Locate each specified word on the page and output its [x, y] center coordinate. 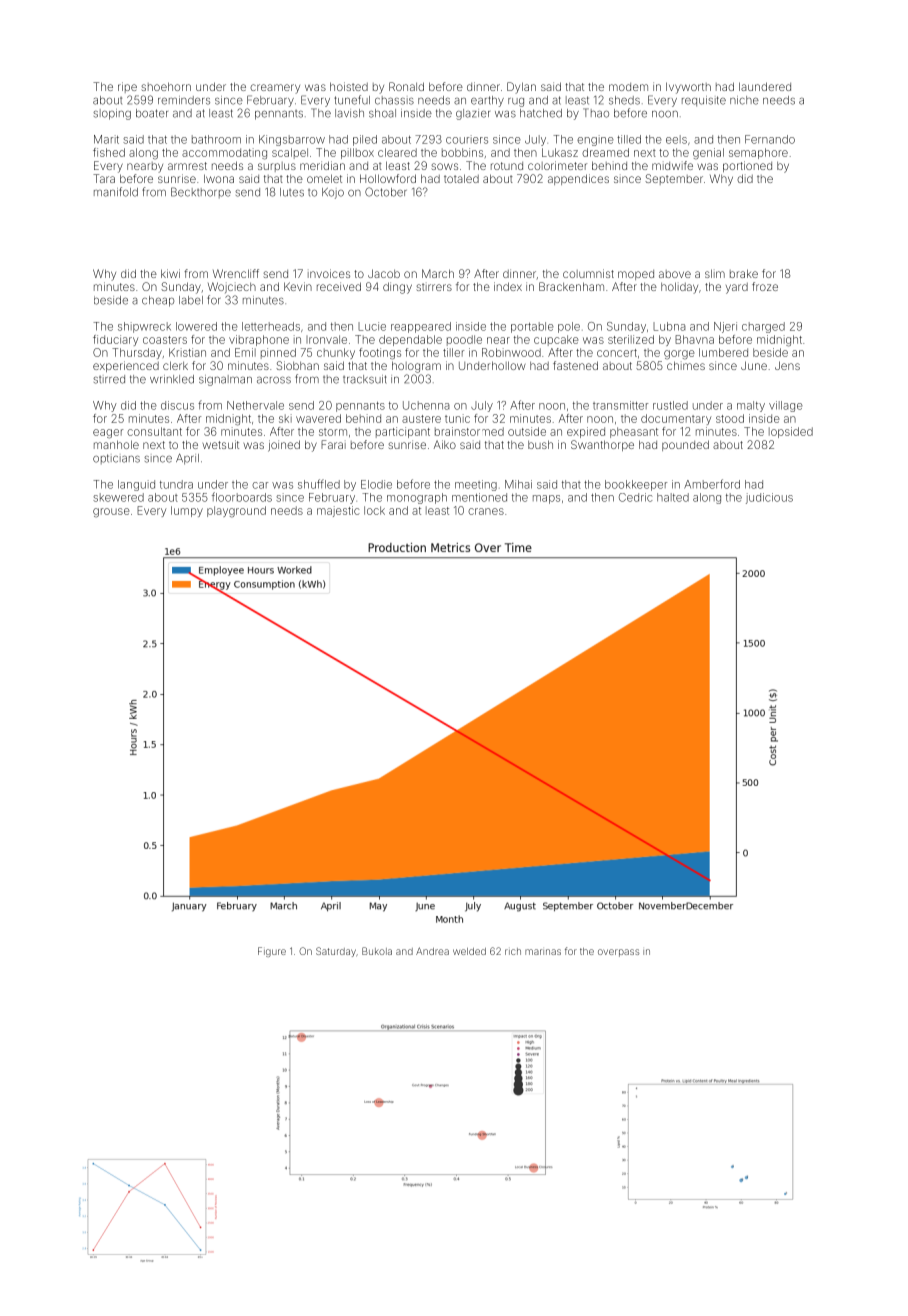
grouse [111, 513]
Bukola [377, 951]
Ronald [406, 86]
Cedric [636, 497]
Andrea [432, 951]
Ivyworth [688, 88]
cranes [486, 511]
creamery [275, 89]
